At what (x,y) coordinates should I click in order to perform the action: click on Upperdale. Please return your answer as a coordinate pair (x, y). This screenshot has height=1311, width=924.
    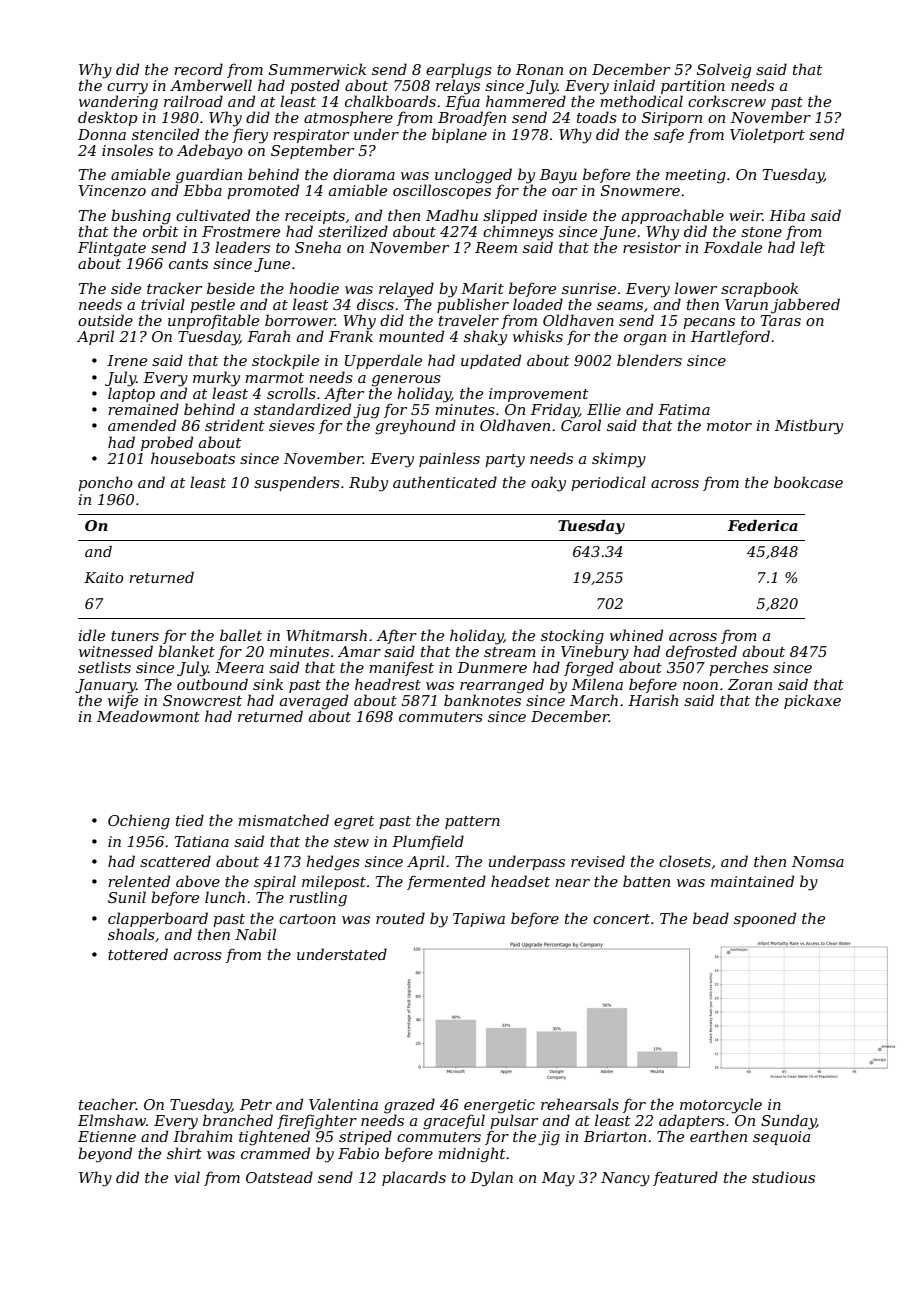
    Looking at the image, I should click on (383, 361).
